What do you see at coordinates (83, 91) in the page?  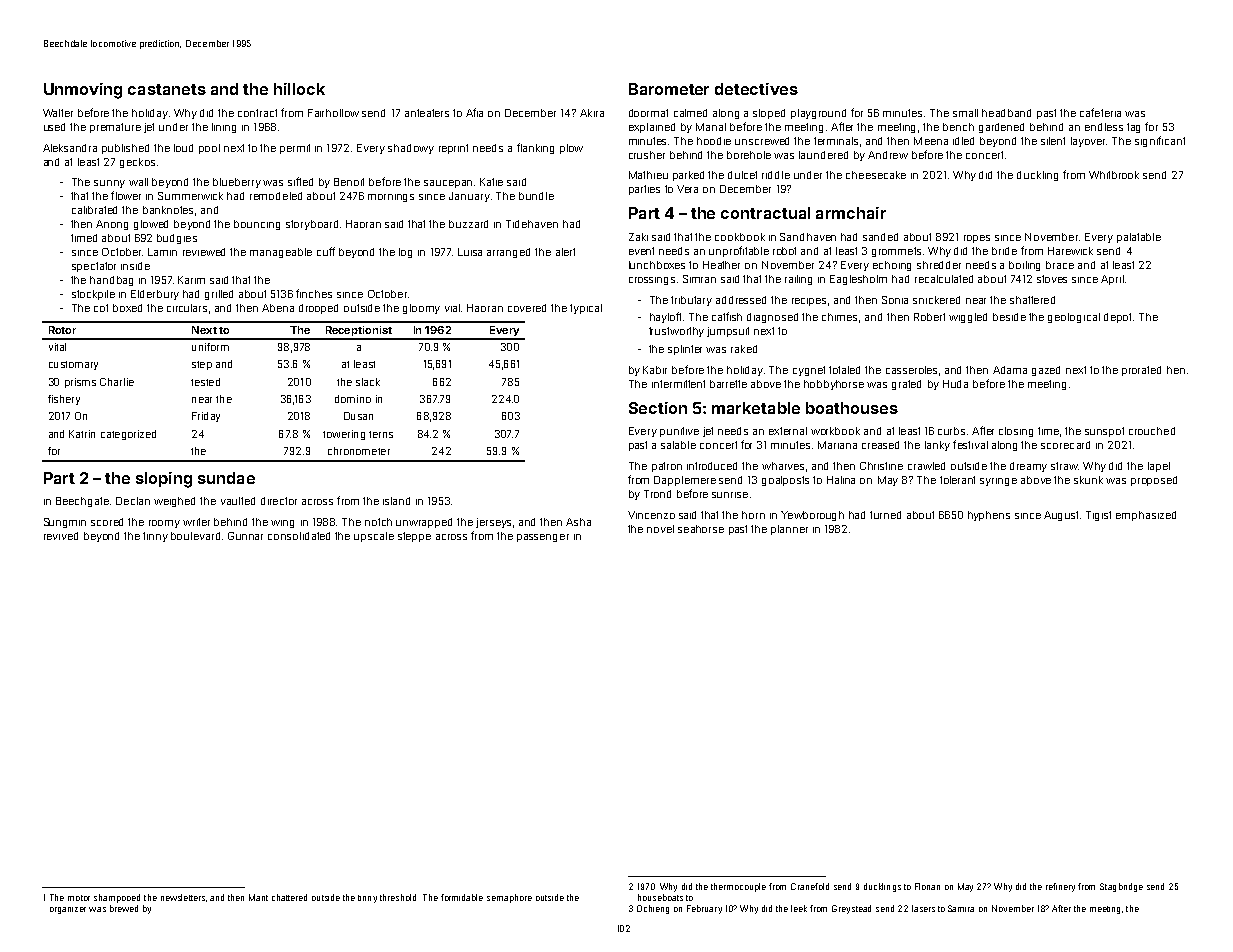 I see `Unmoving` at bounding box center [83, 91].
